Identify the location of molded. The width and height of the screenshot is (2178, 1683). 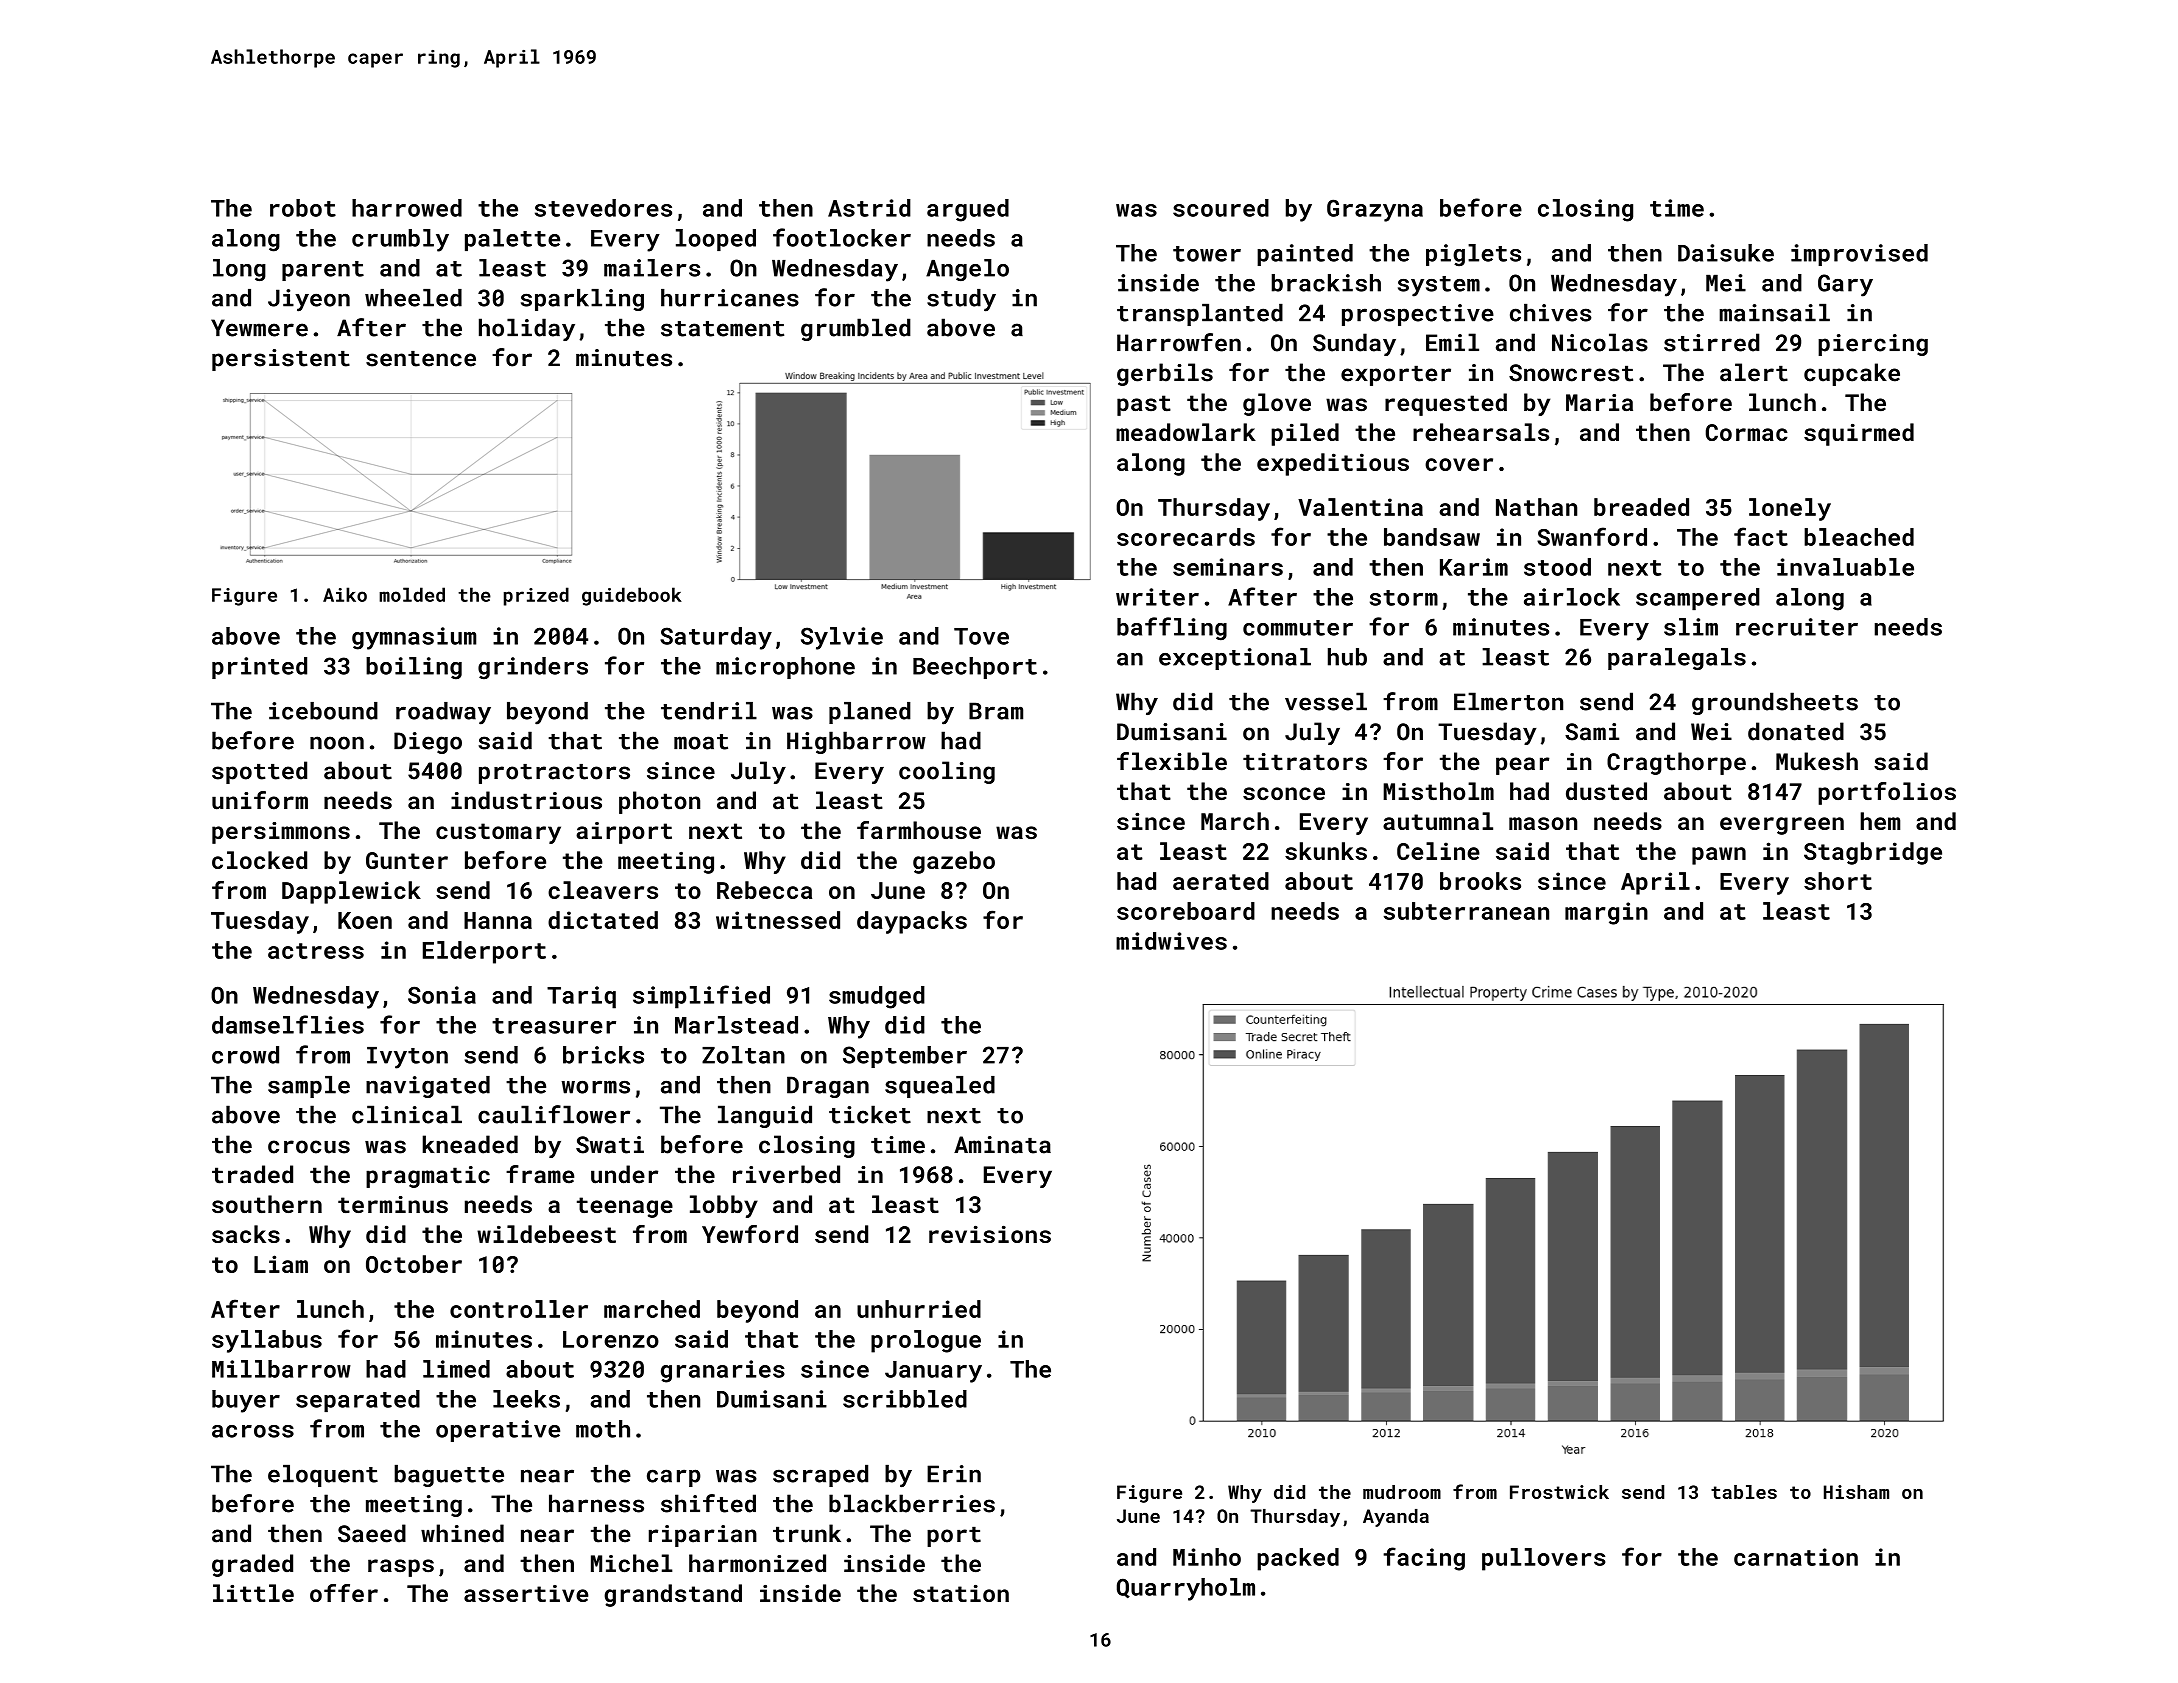
(412, 594).
